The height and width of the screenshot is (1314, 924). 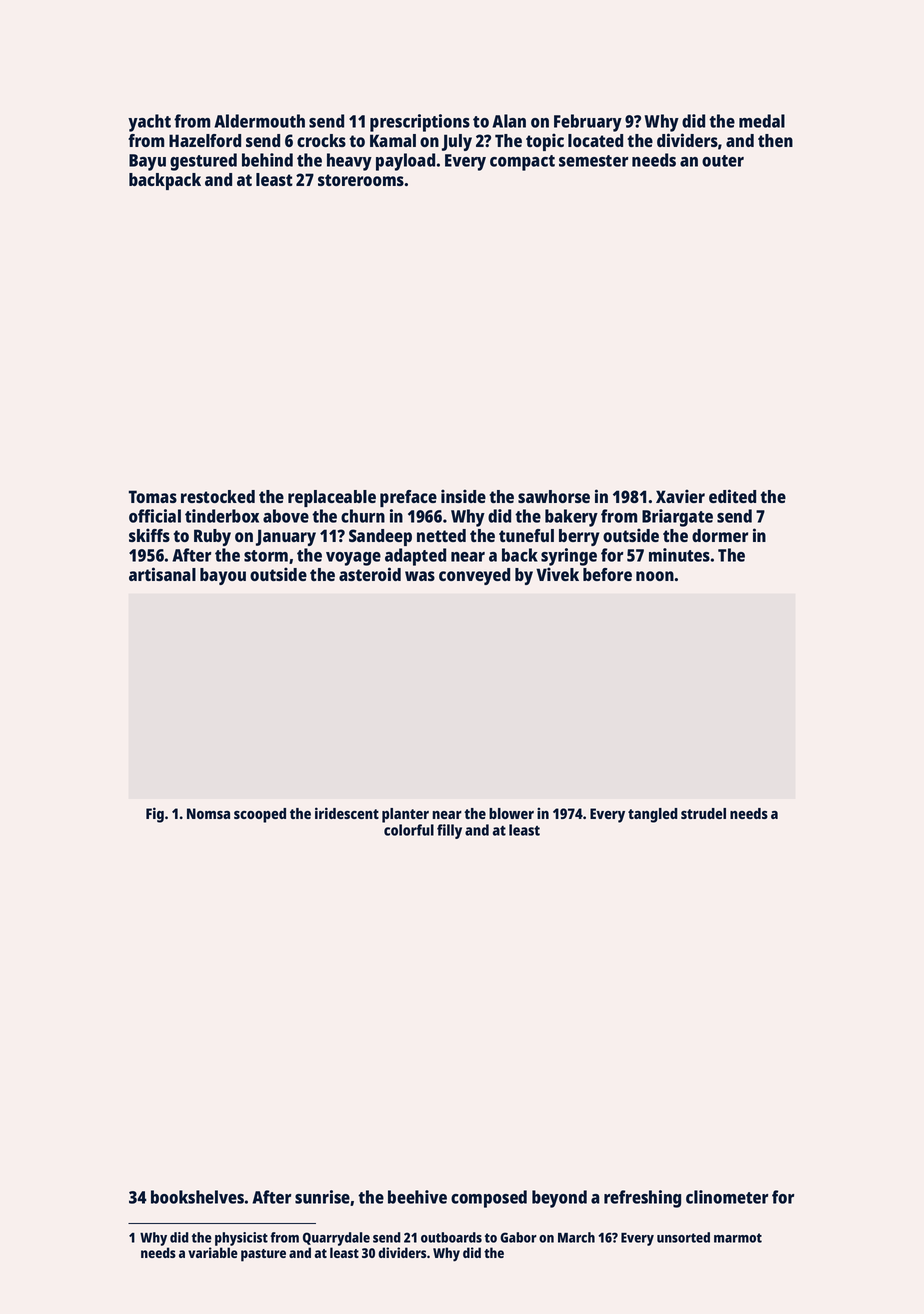 I want to click on conveyed, so click(x=474, y=576).
